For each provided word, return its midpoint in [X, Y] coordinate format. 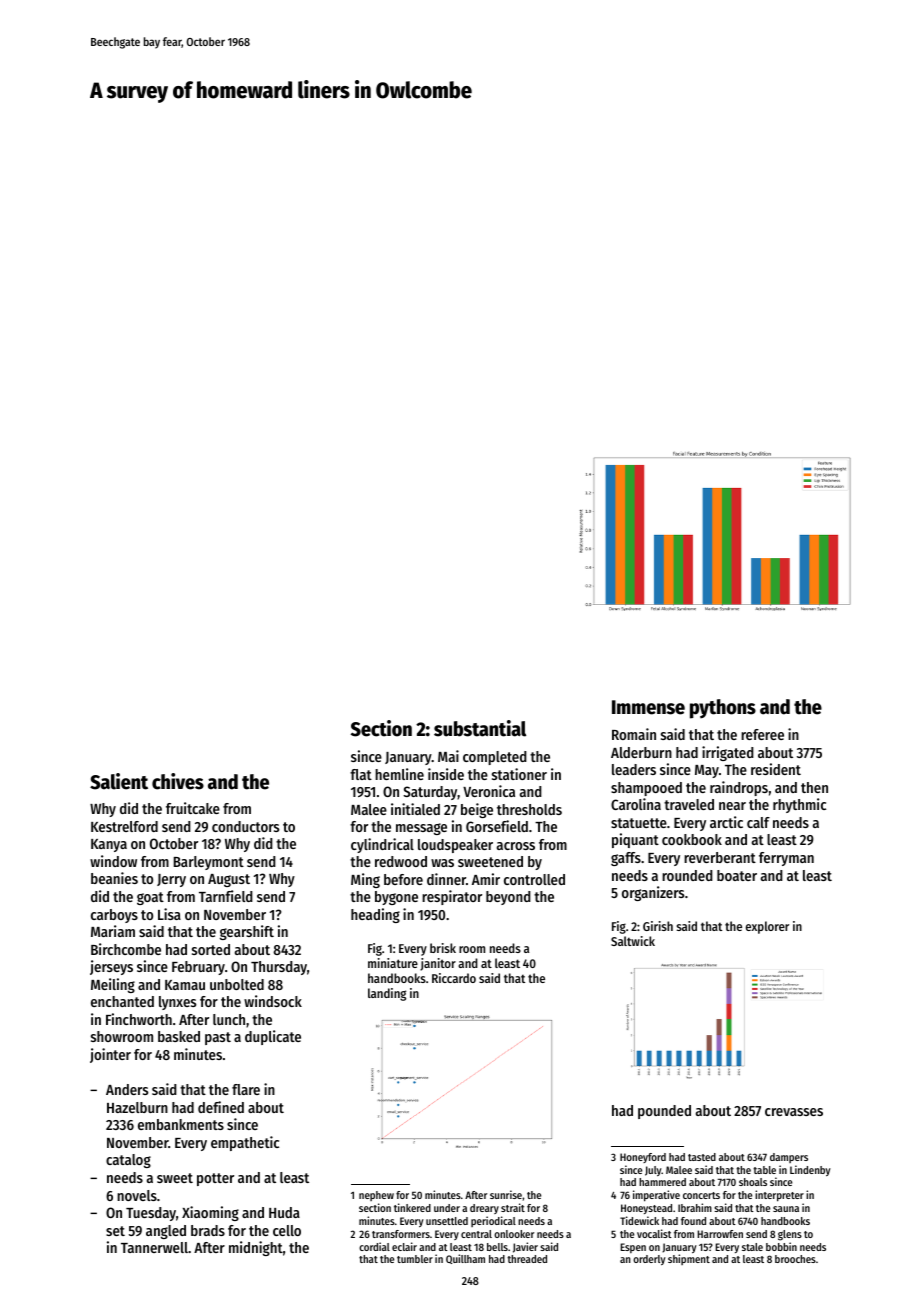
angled [166, 1232]
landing [387, 994]
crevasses [794, 1112]
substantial [480, 728]
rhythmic [799, 805]
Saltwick [633, 941]
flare [246, 1089]
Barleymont [209, 863]
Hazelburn [137, 1107]
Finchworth [139, 1019]
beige [477, 810]
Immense [648, 707]
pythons [723, 709]
